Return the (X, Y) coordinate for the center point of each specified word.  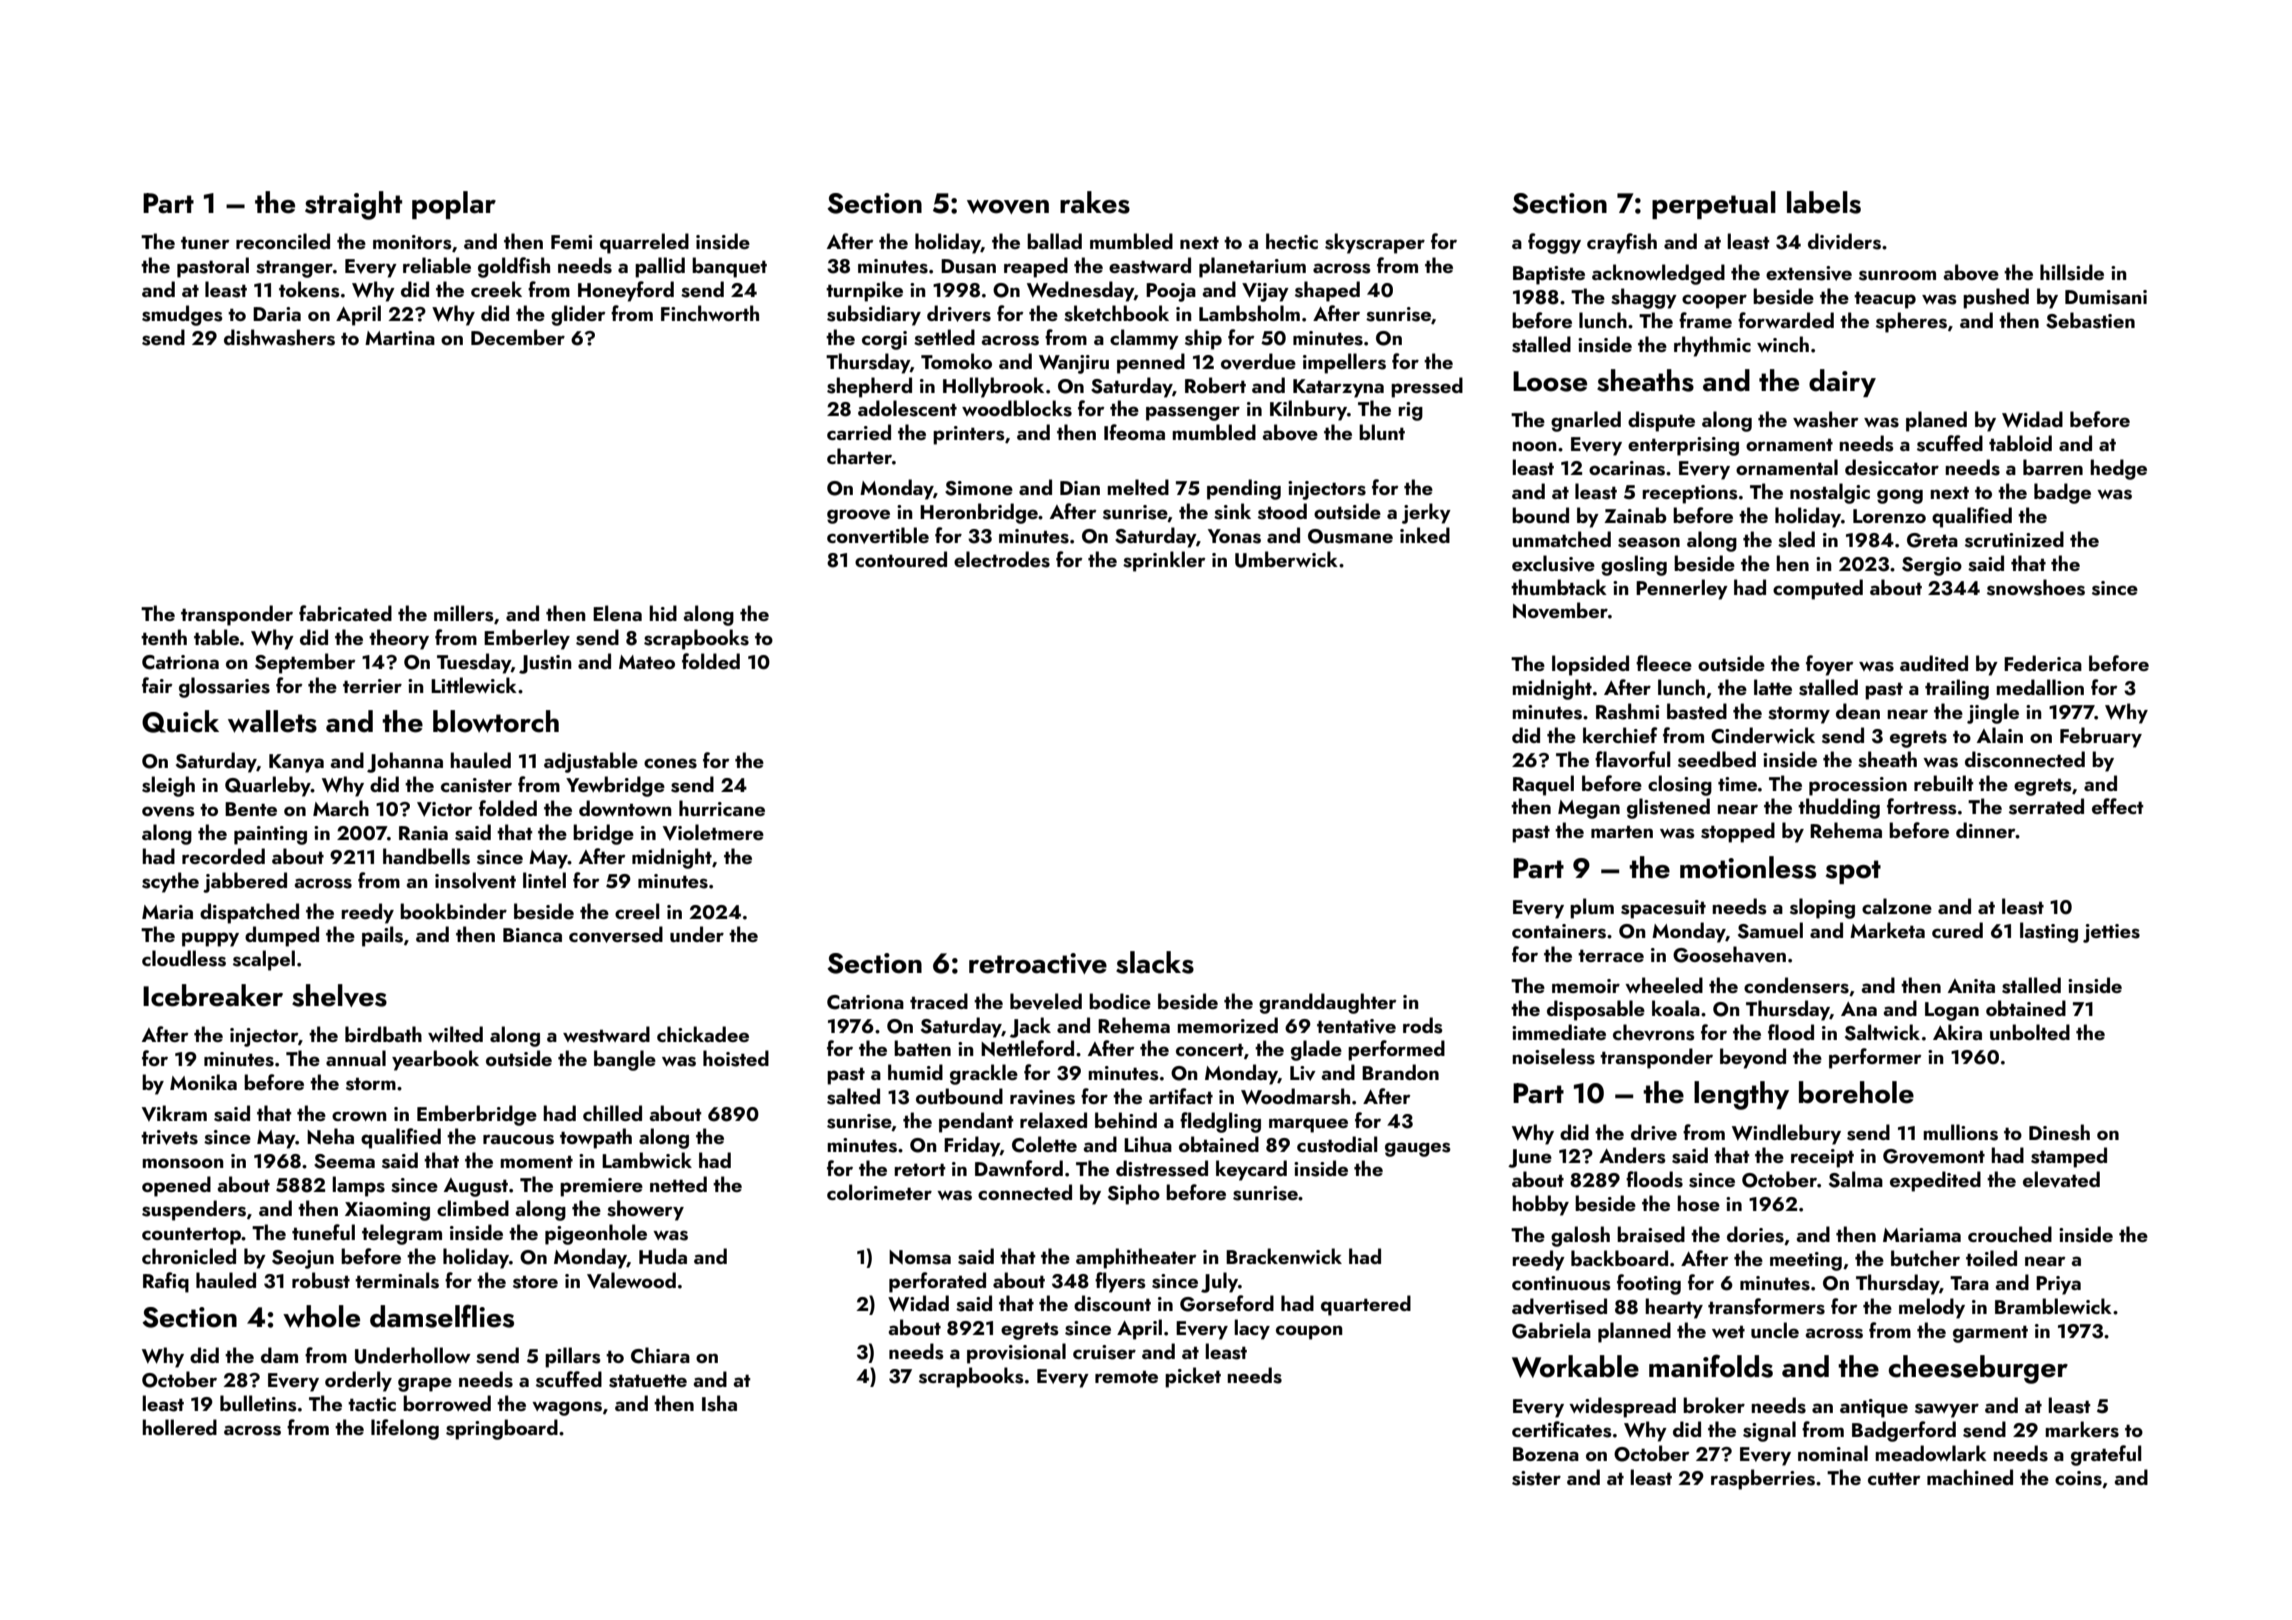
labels (1824, 202)
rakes (1095, 202)
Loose (1550, 381)
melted (1138, 487)
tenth (164, 637)
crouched (2010, 1234)
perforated (937, 1282)
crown (359, 1116)
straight (353, 205)
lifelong (405, 1429)
